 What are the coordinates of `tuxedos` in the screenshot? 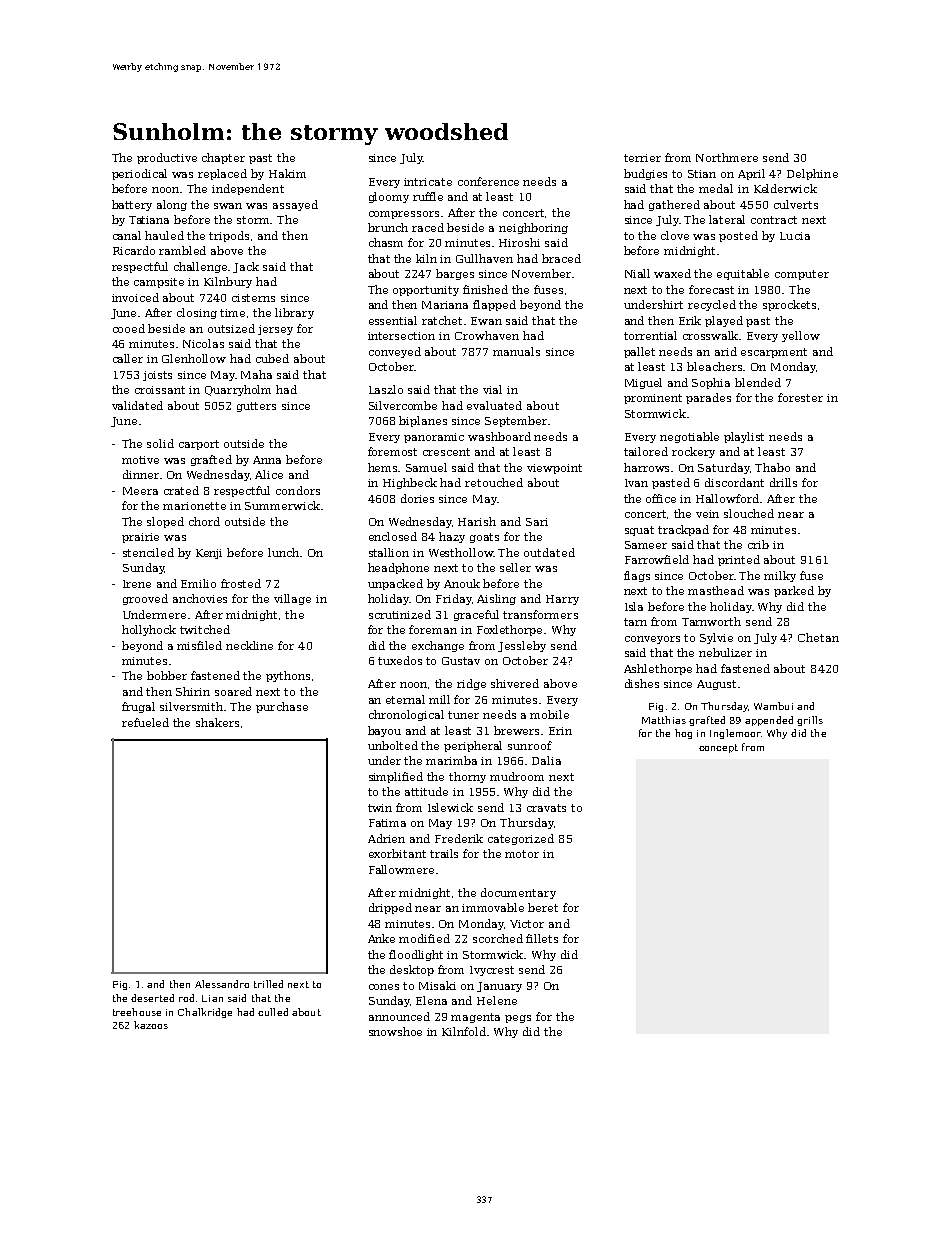 It's located at (400, 660).
